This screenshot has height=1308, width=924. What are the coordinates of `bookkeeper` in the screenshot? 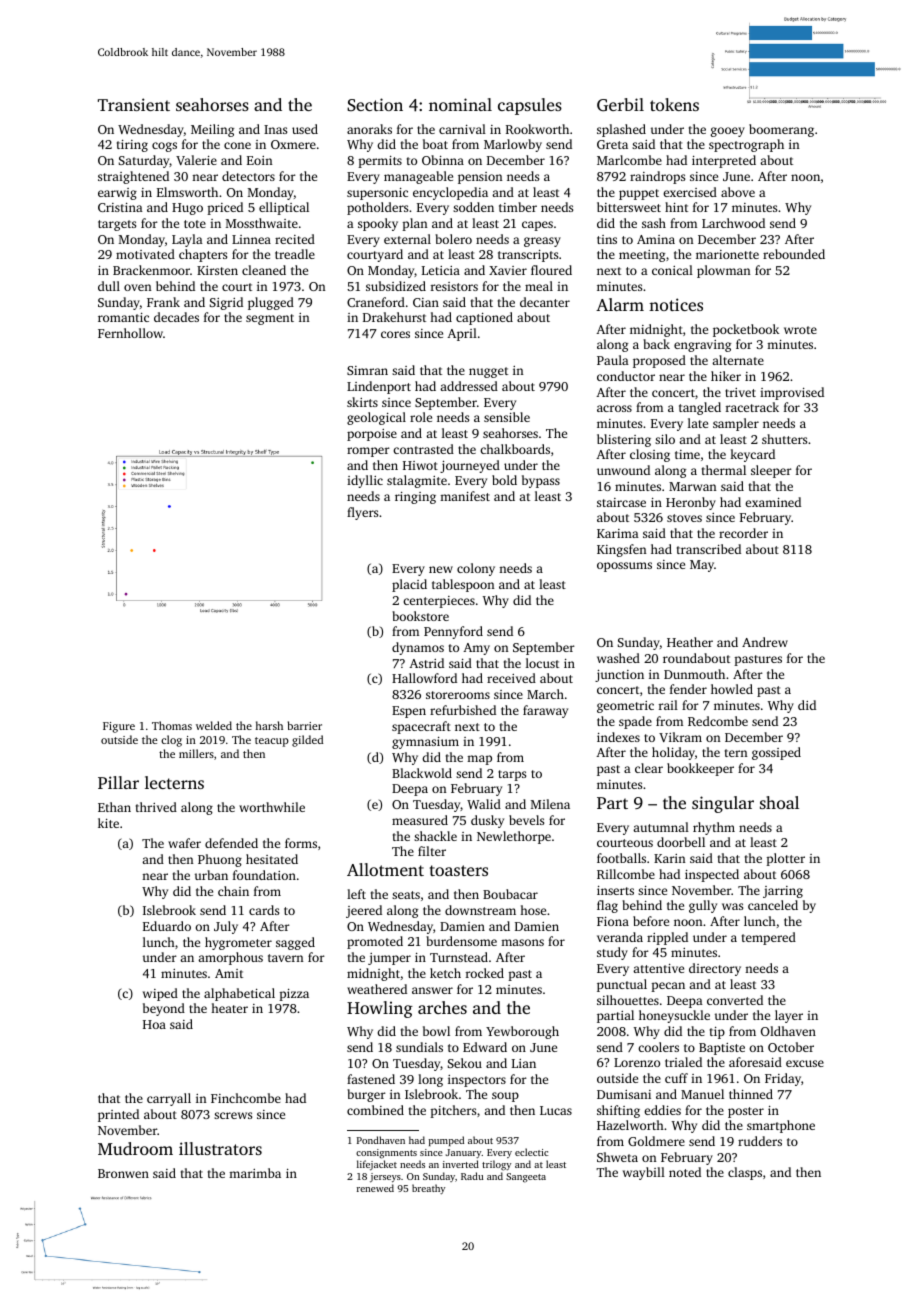 It's located at (700, 769).
